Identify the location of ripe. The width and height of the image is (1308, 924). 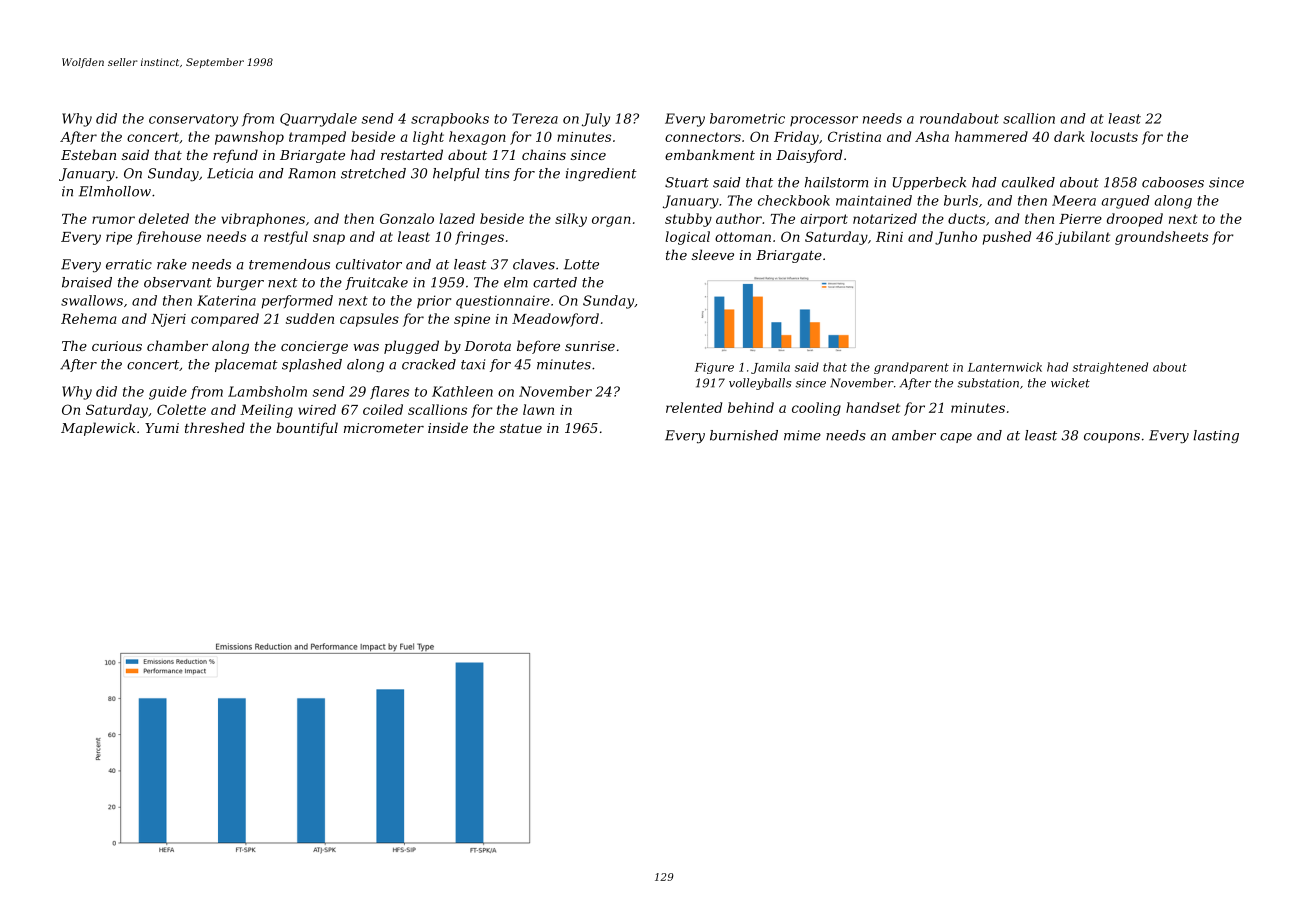
(119, 238).
